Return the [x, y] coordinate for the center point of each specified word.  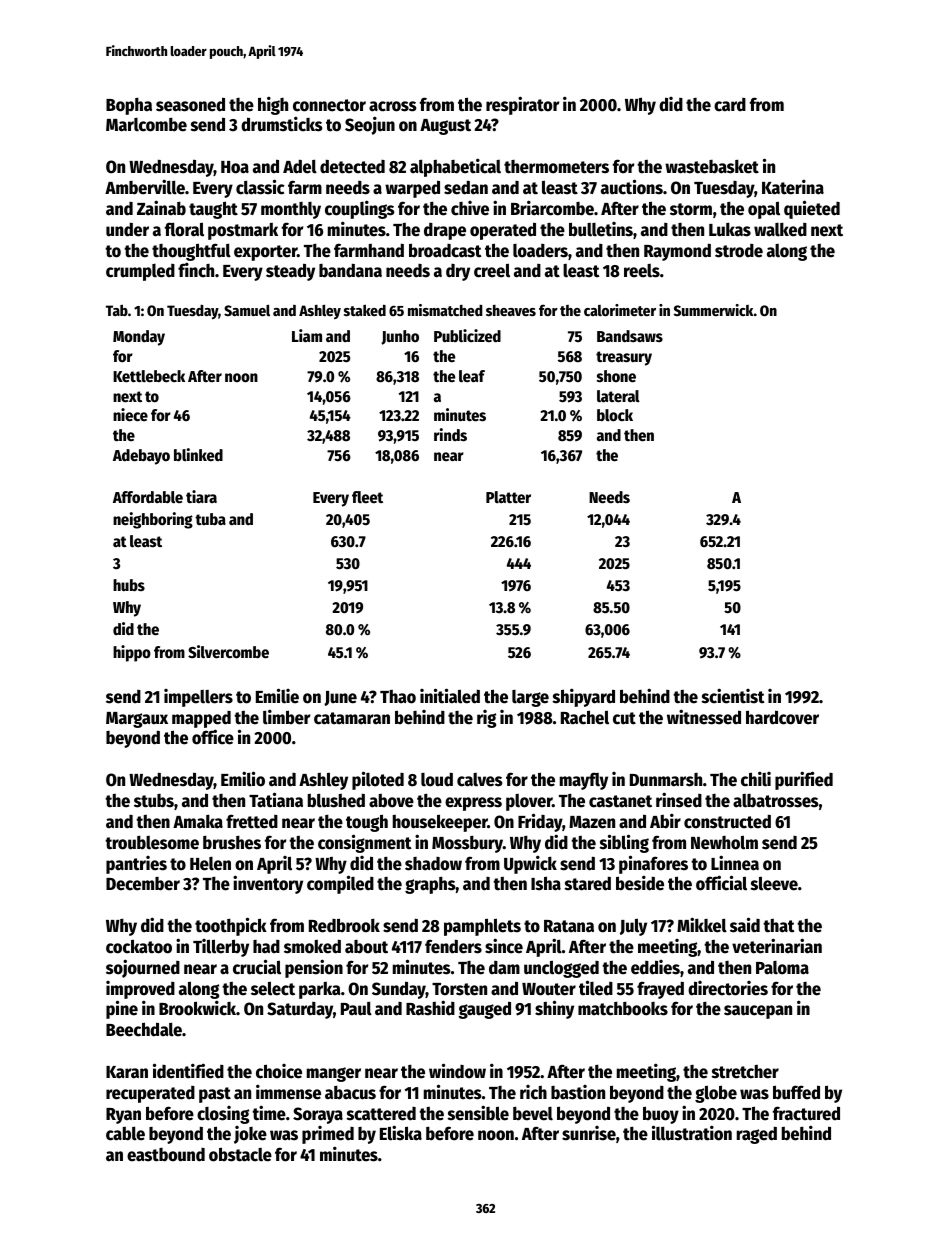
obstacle [240, 1154]
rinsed [679, 800]
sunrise [589, 1133]
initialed [450, 696]
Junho [400, 337]
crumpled [140, 272]
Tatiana [276, 800]
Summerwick [713, 310]
